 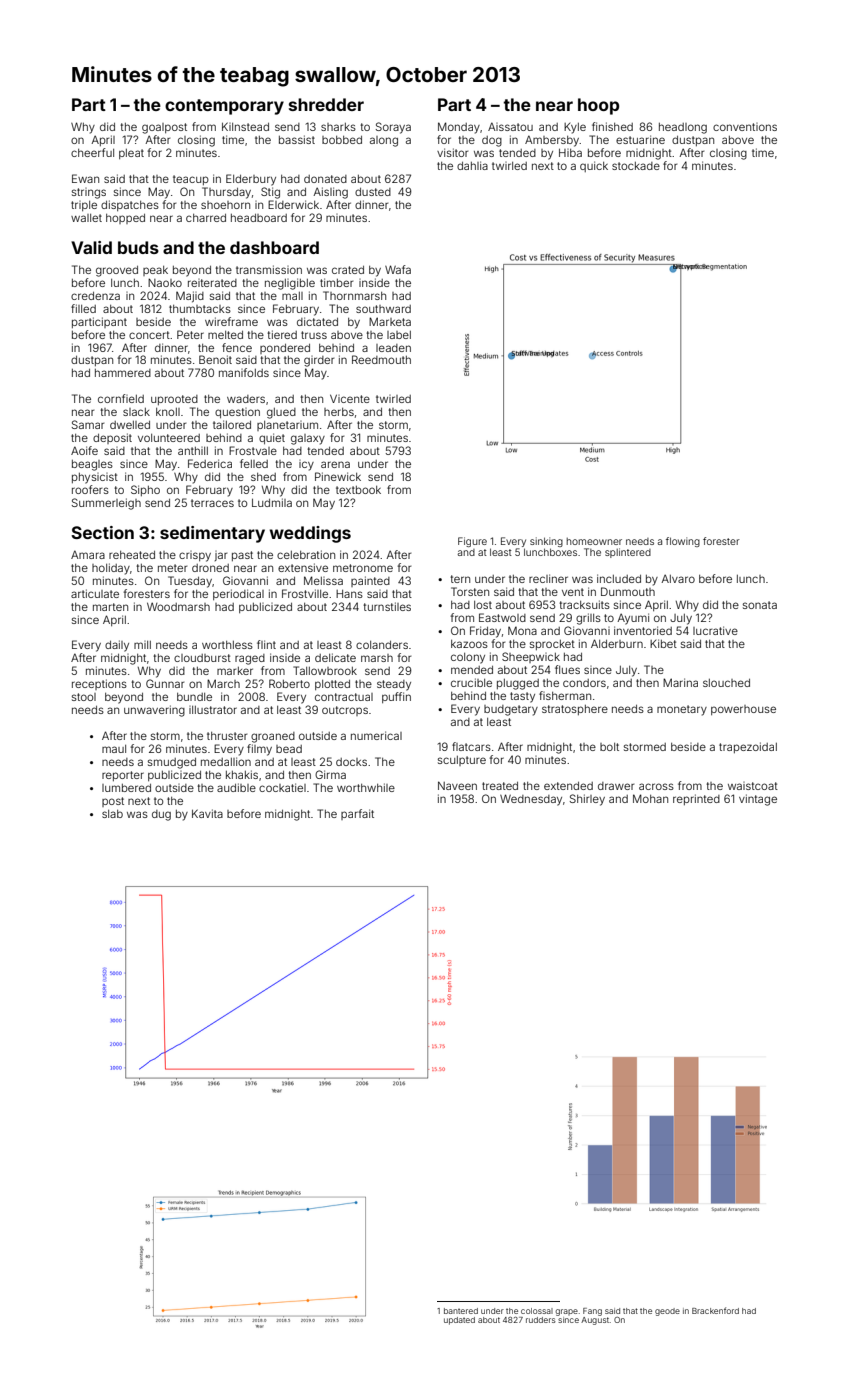 I want to click on parfait, so click(x=357, y=814).
